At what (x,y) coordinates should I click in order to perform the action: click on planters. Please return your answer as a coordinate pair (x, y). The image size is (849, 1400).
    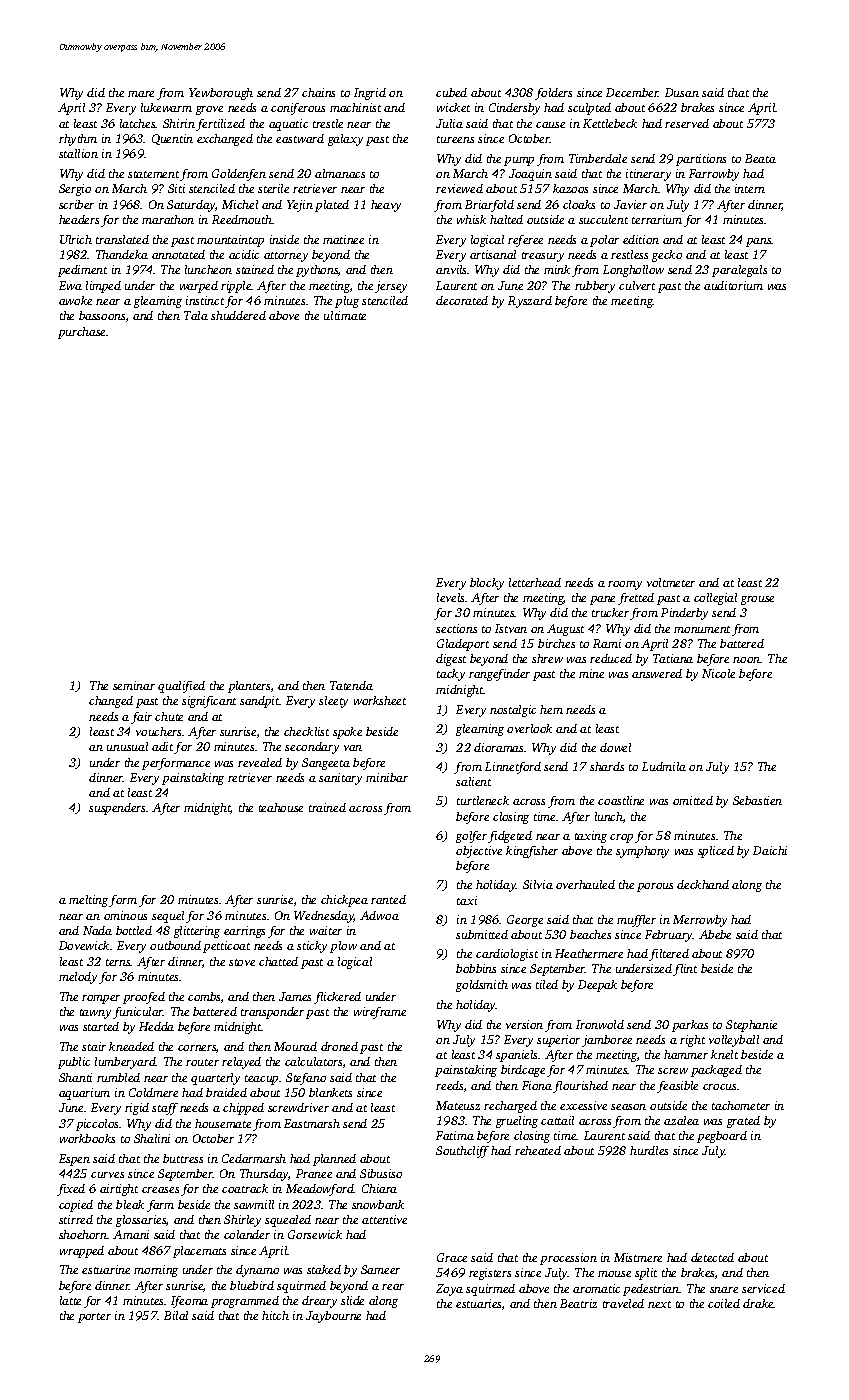
    Looking at the image, I should click on (249, 687).
